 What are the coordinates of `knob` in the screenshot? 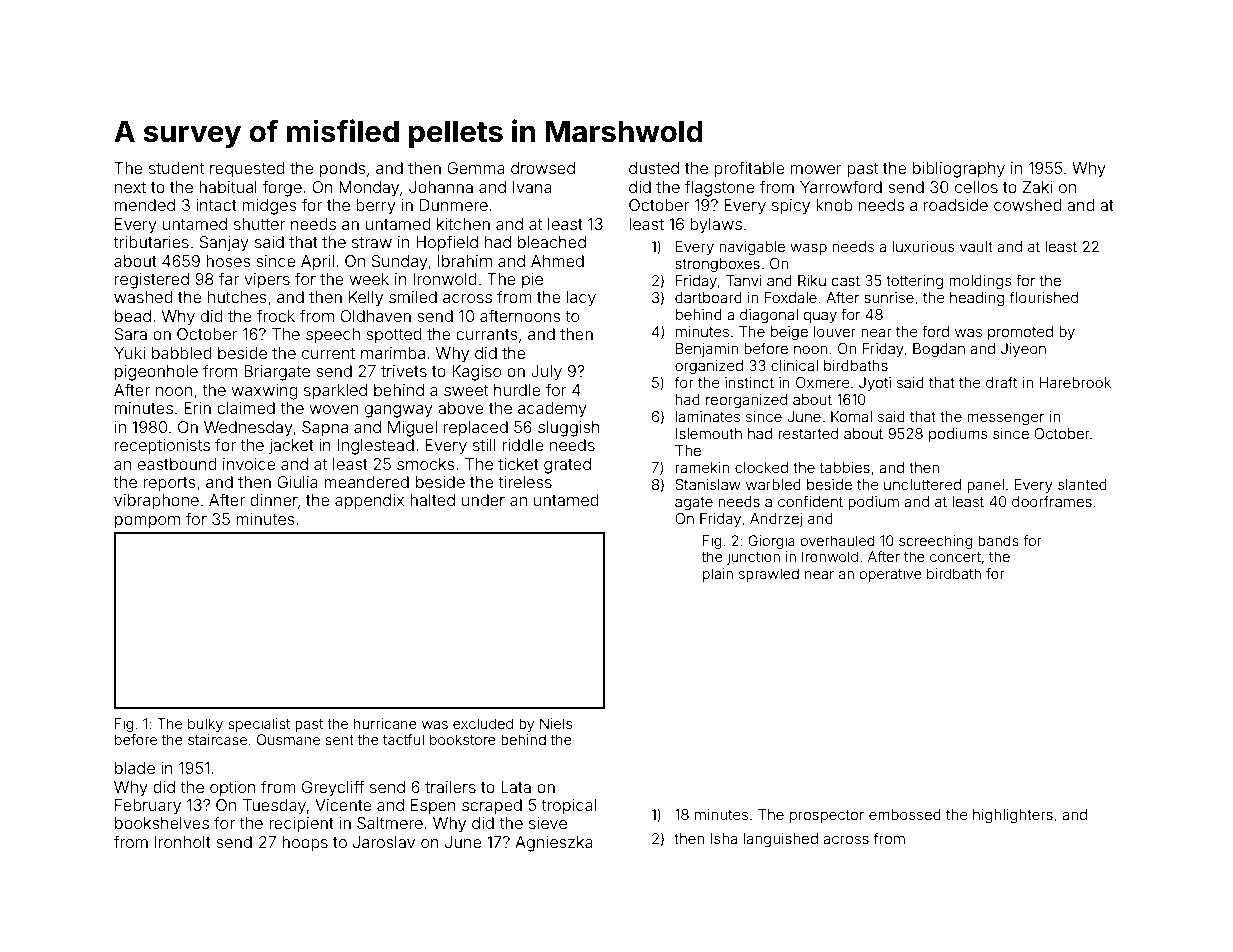 It's located at (834, 205).
